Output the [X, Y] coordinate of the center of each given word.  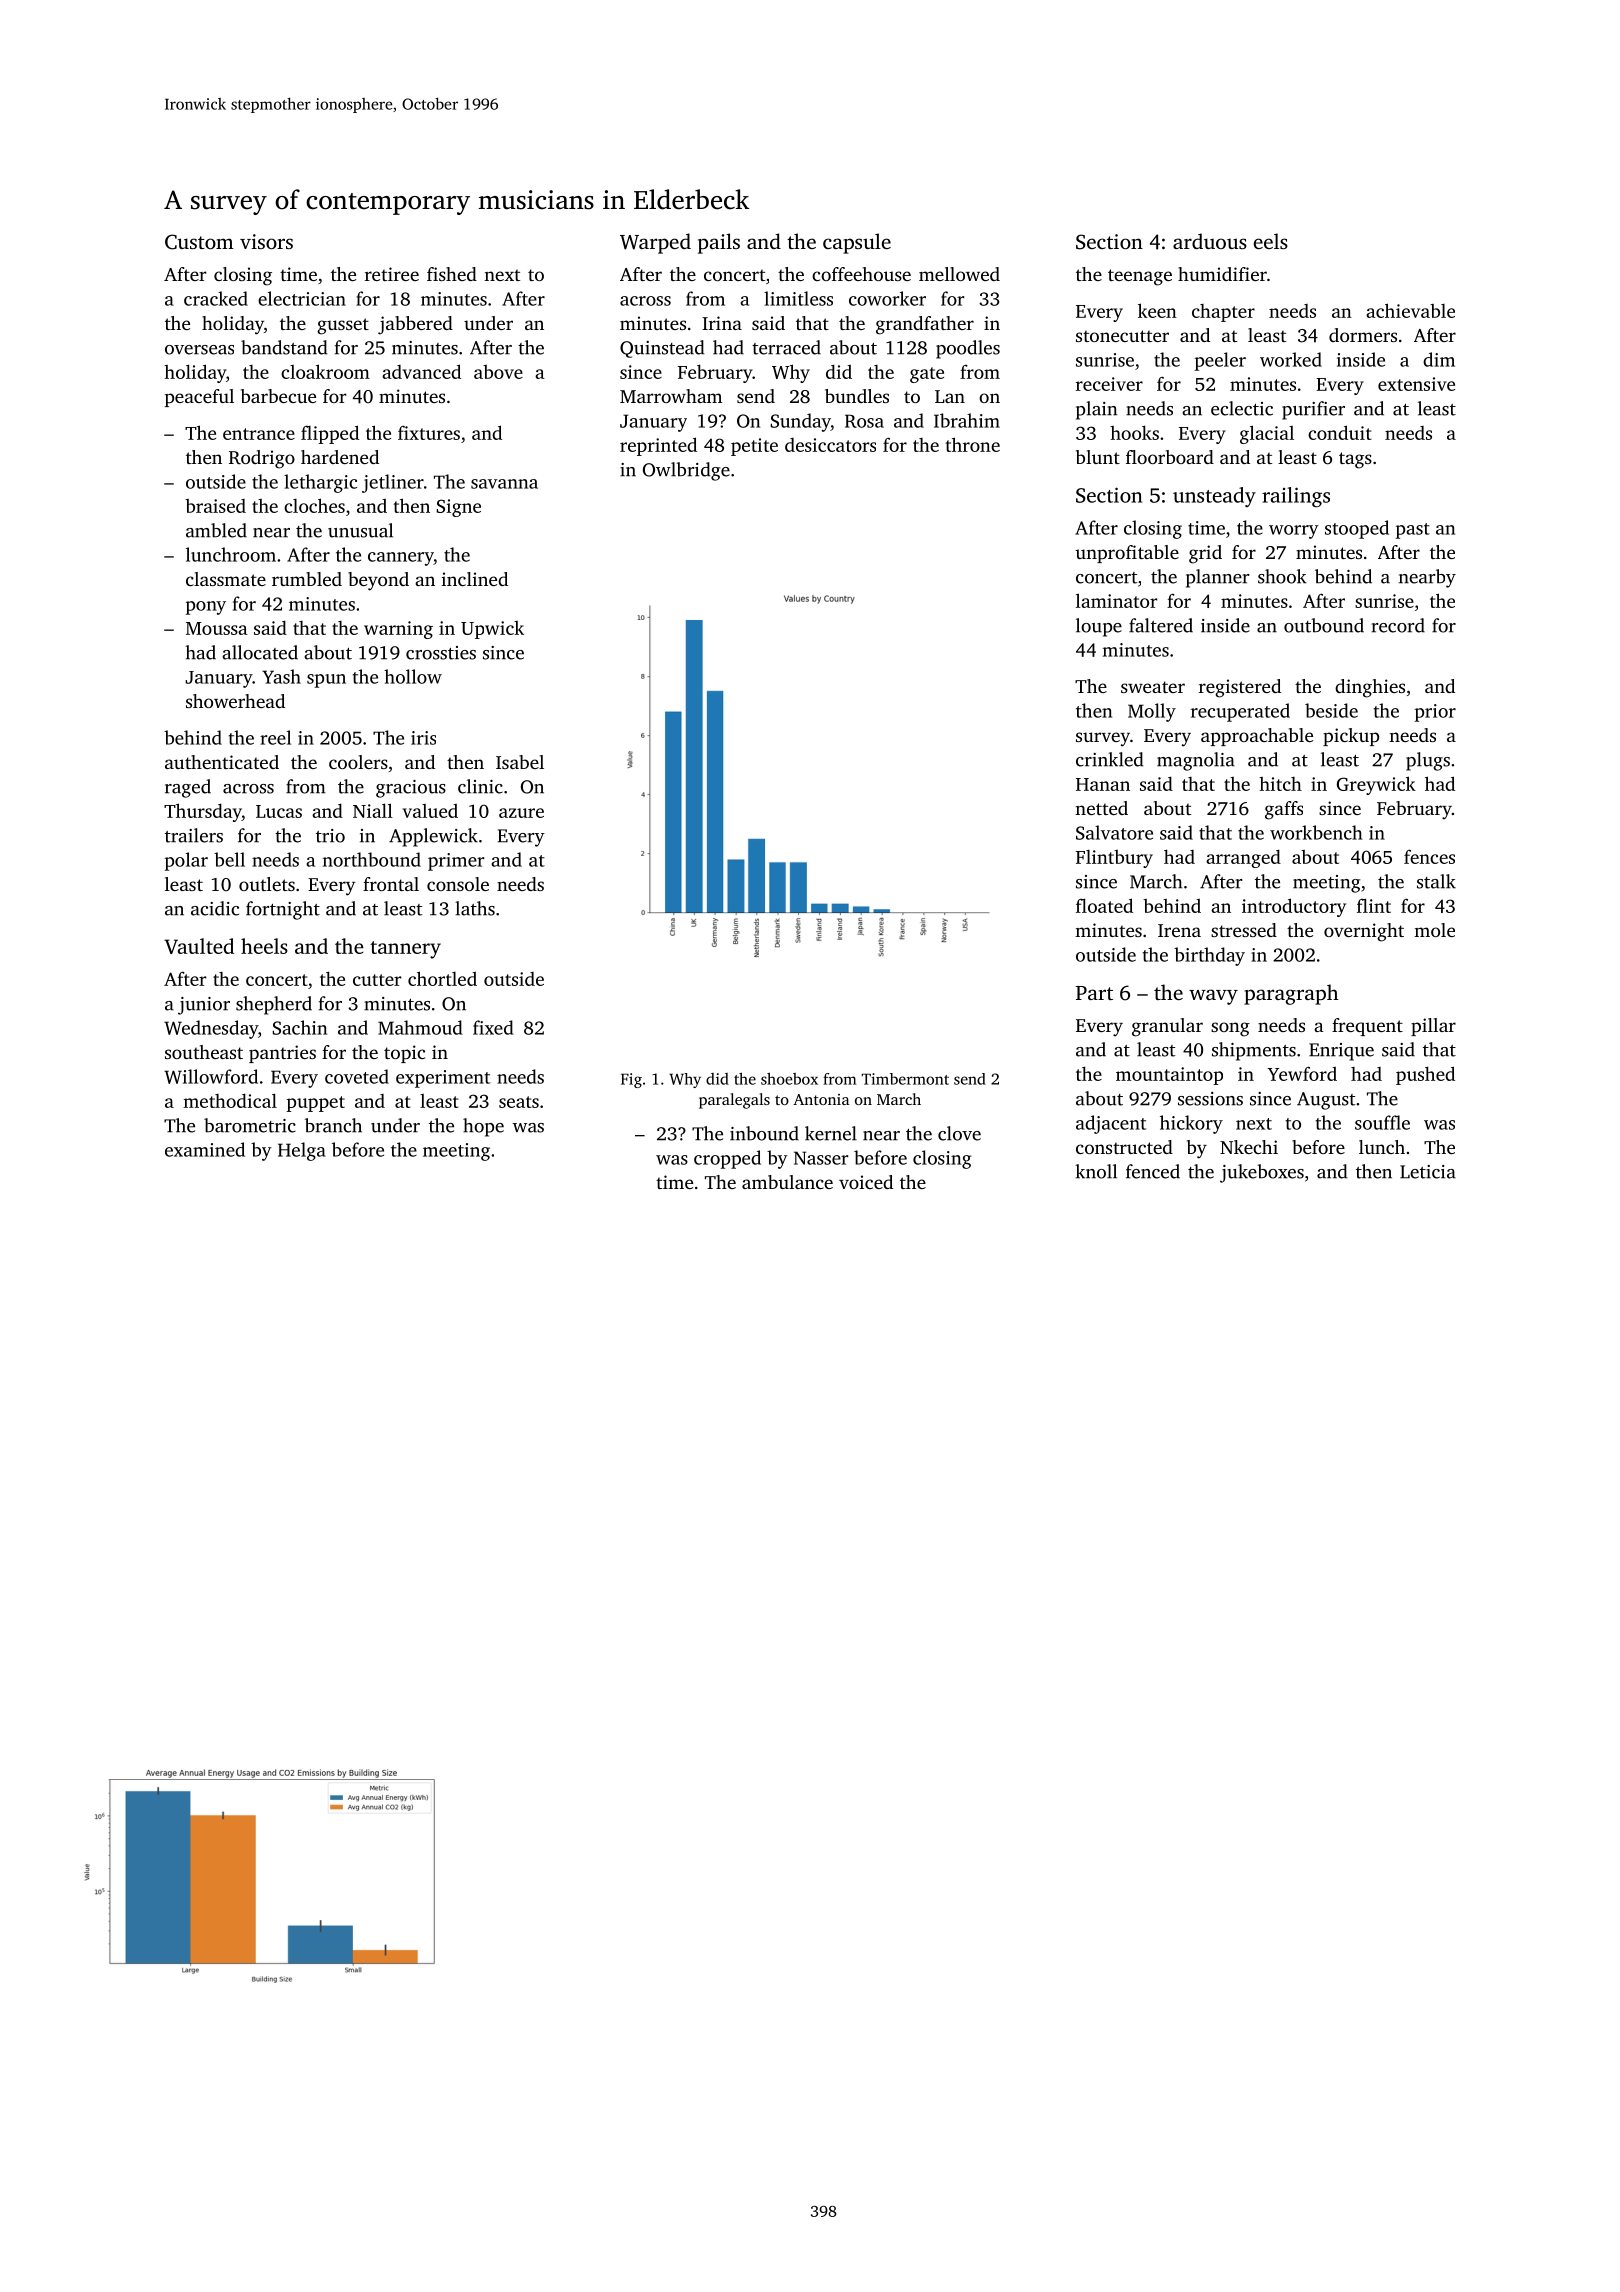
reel [275, 737]
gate [927, 375]
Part [1094, 993]
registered [1240, 688]
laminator [1117, 600]
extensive [1416, 384]
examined [205, 1149]
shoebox [789, 1078]
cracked [216, 298]
